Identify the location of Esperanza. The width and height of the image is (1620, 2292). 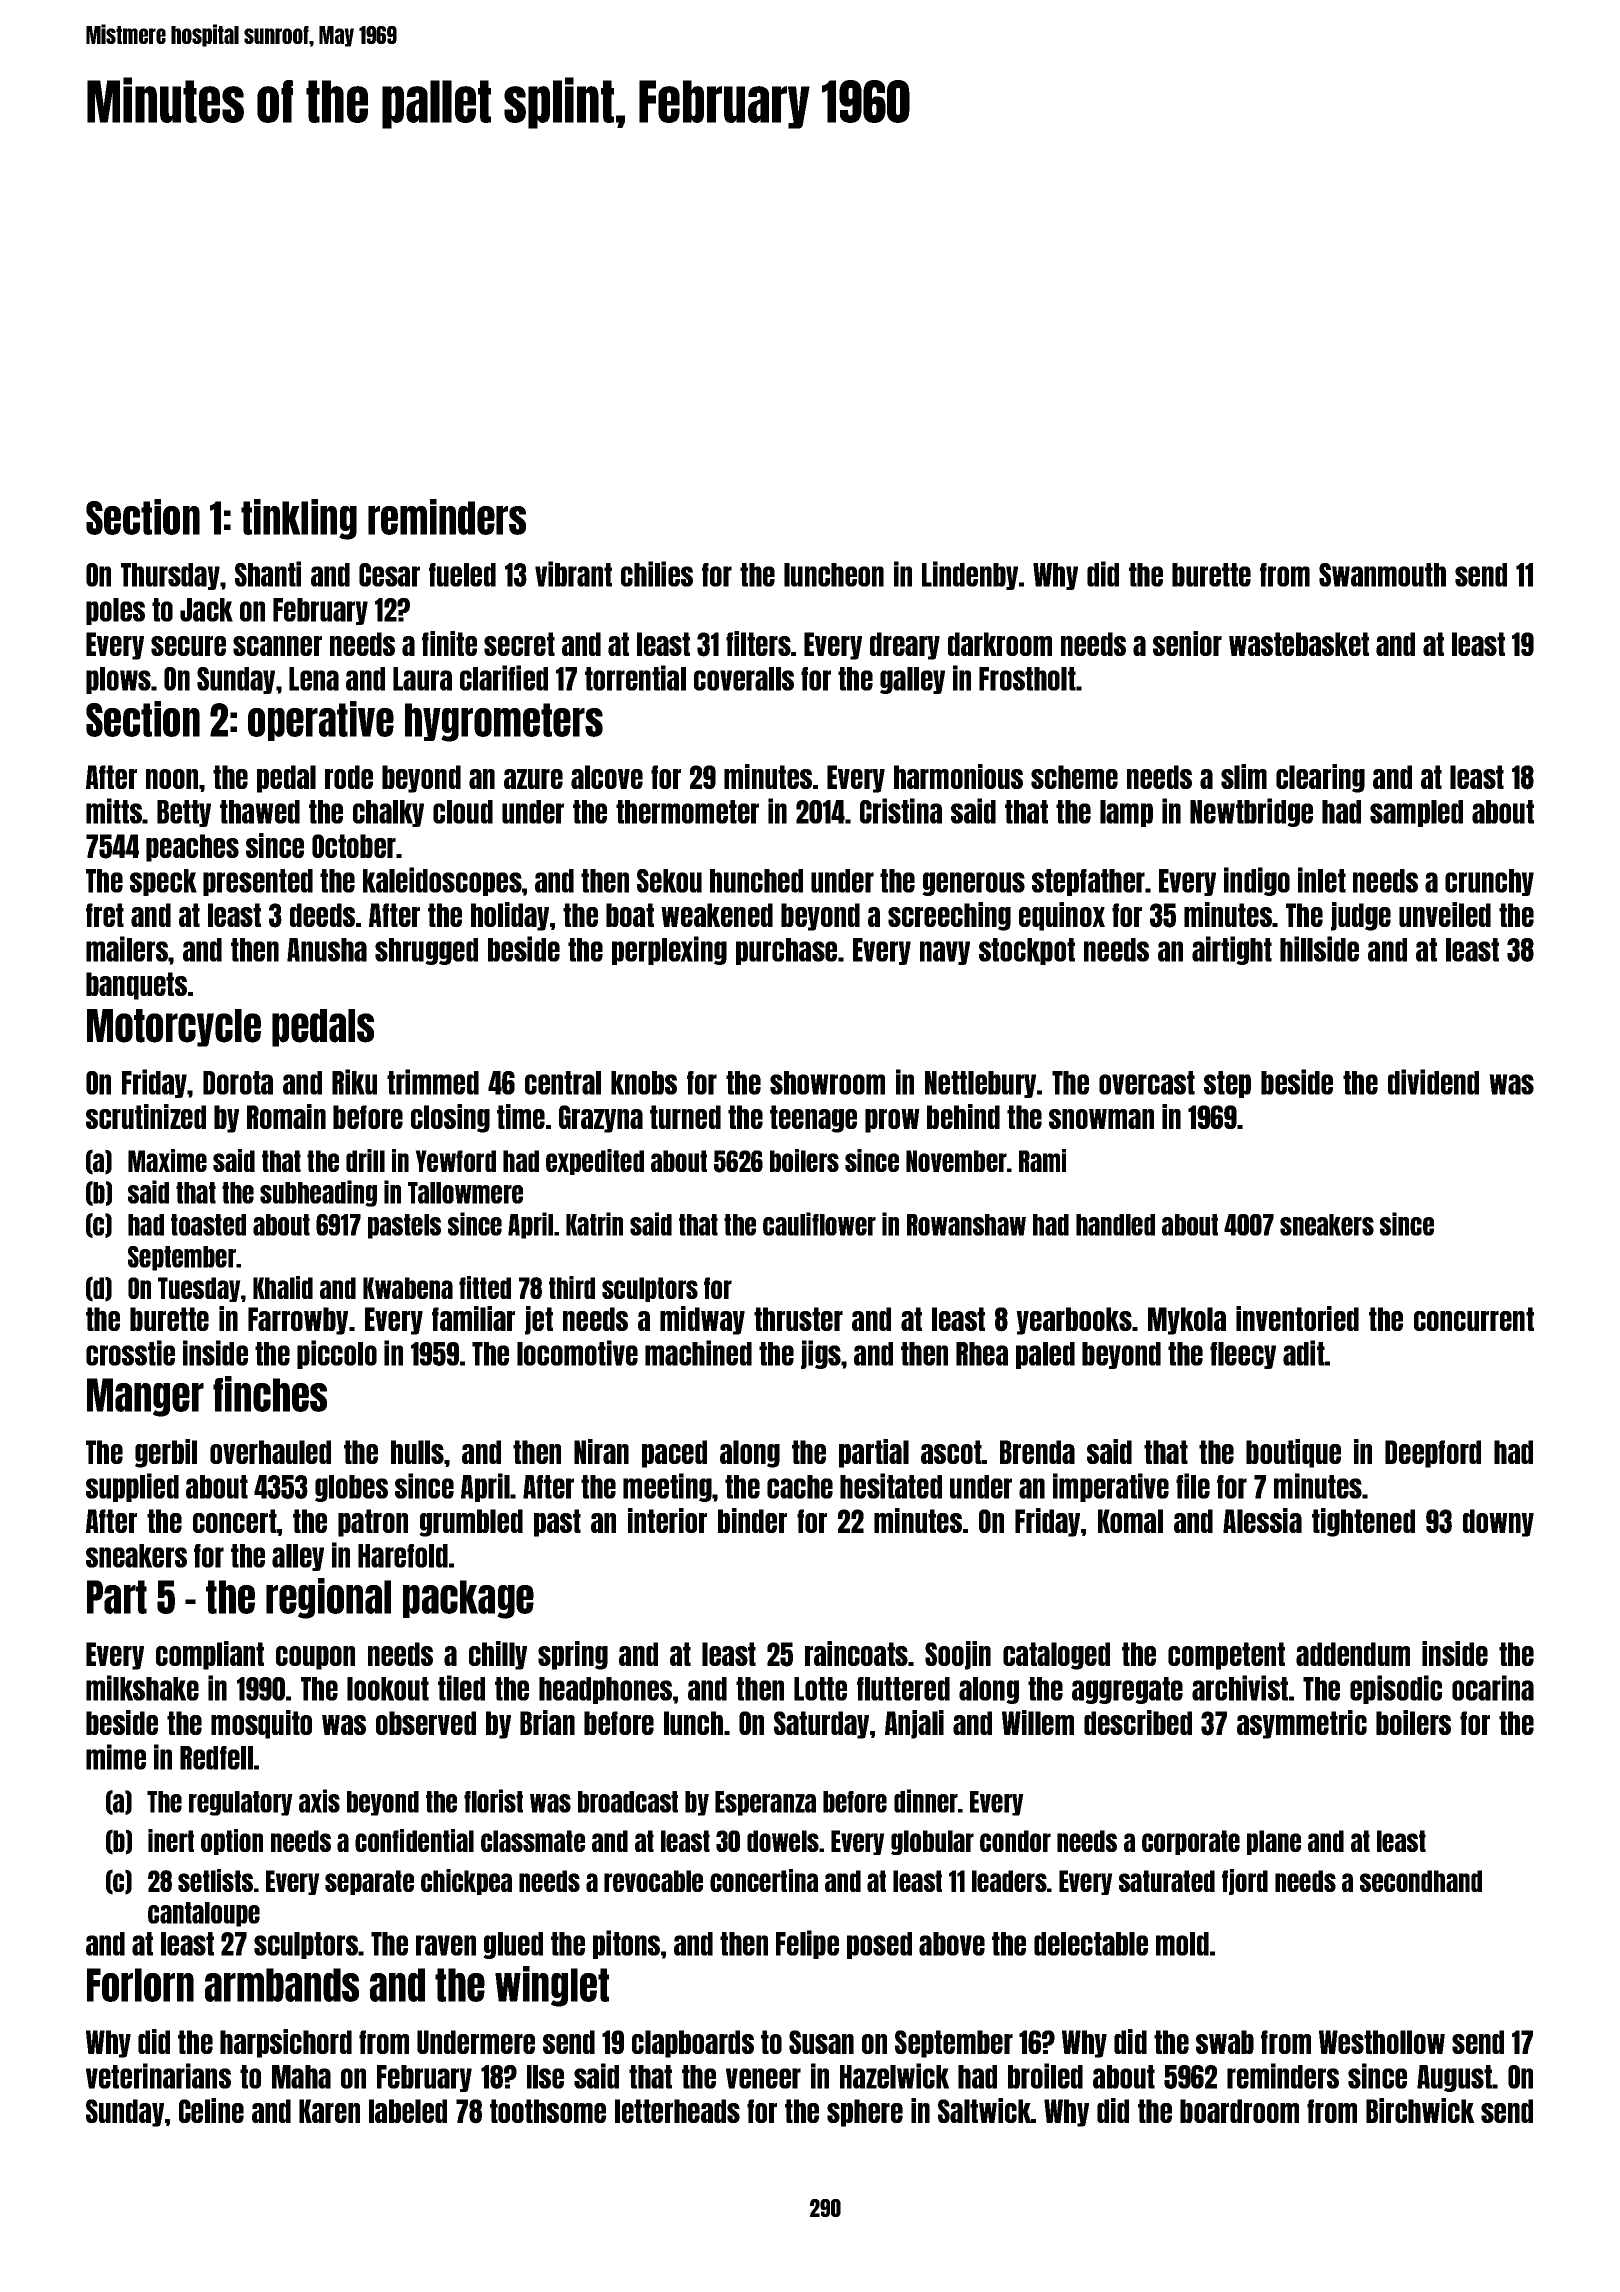
(765, 1803).
